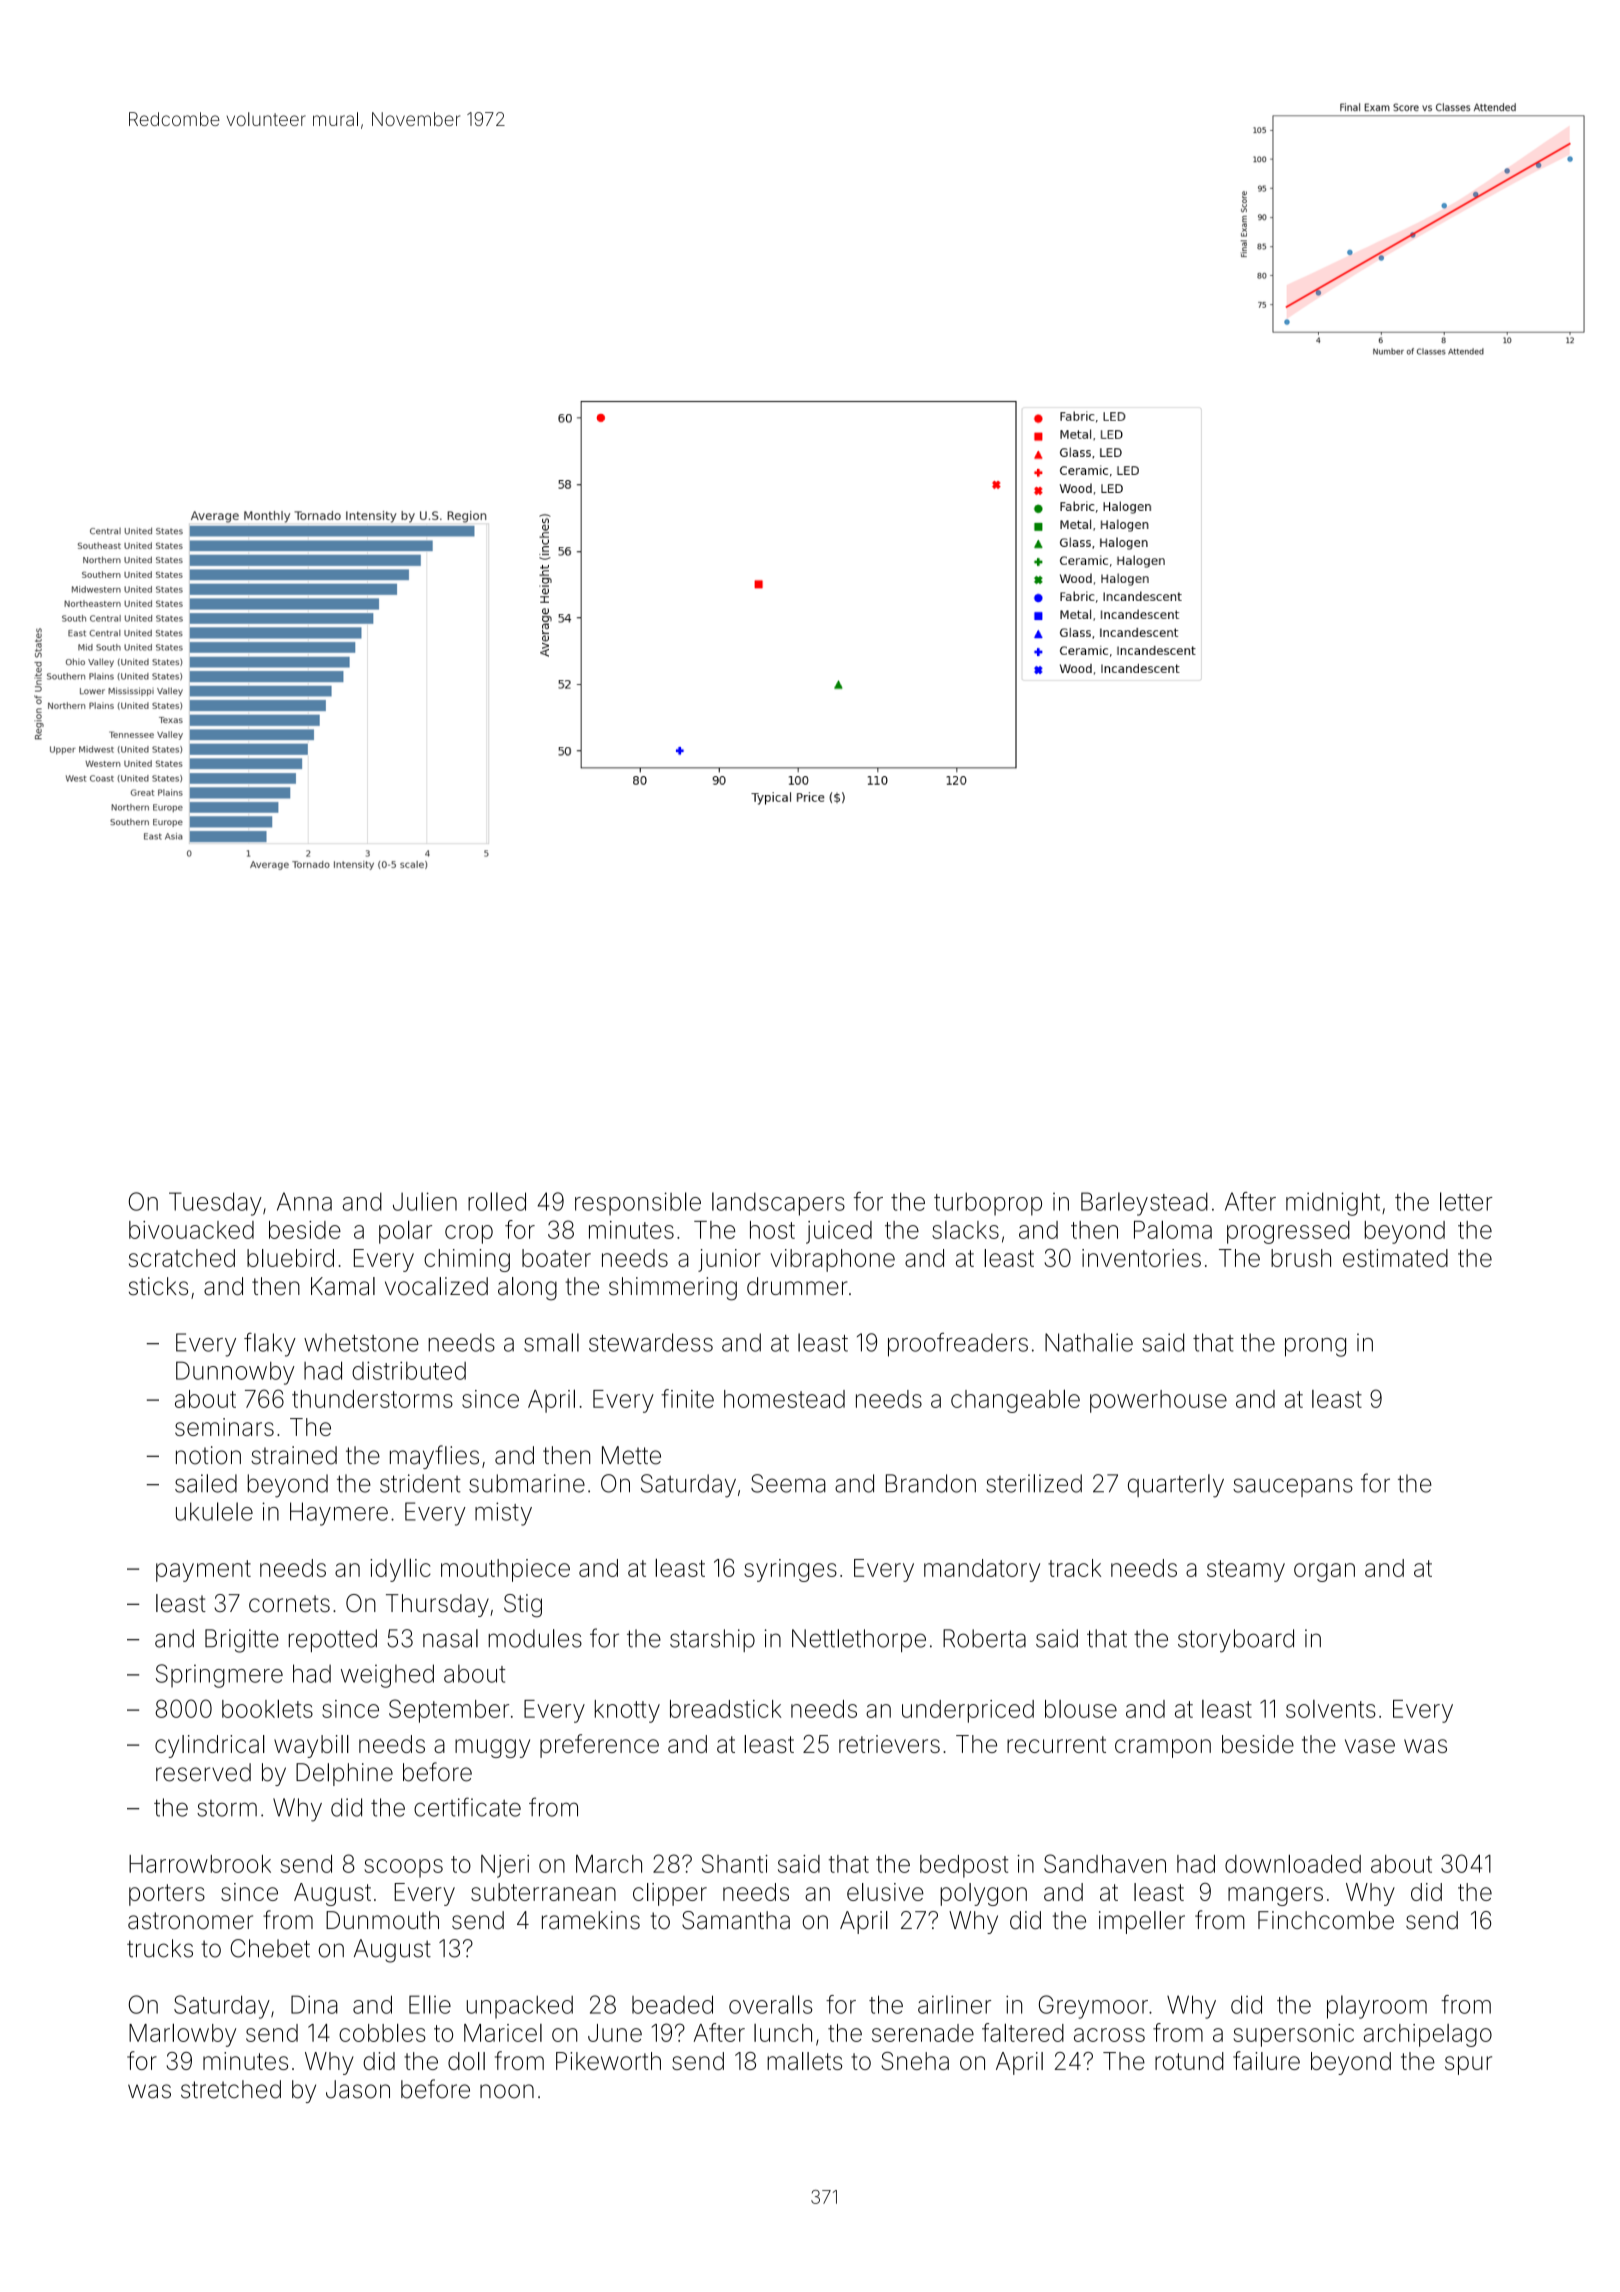 The image size is (1620, 2292). What do you see at coordinates (804, 2061) in the document?
I see `mallets` at bounding box center [804, 2061].
